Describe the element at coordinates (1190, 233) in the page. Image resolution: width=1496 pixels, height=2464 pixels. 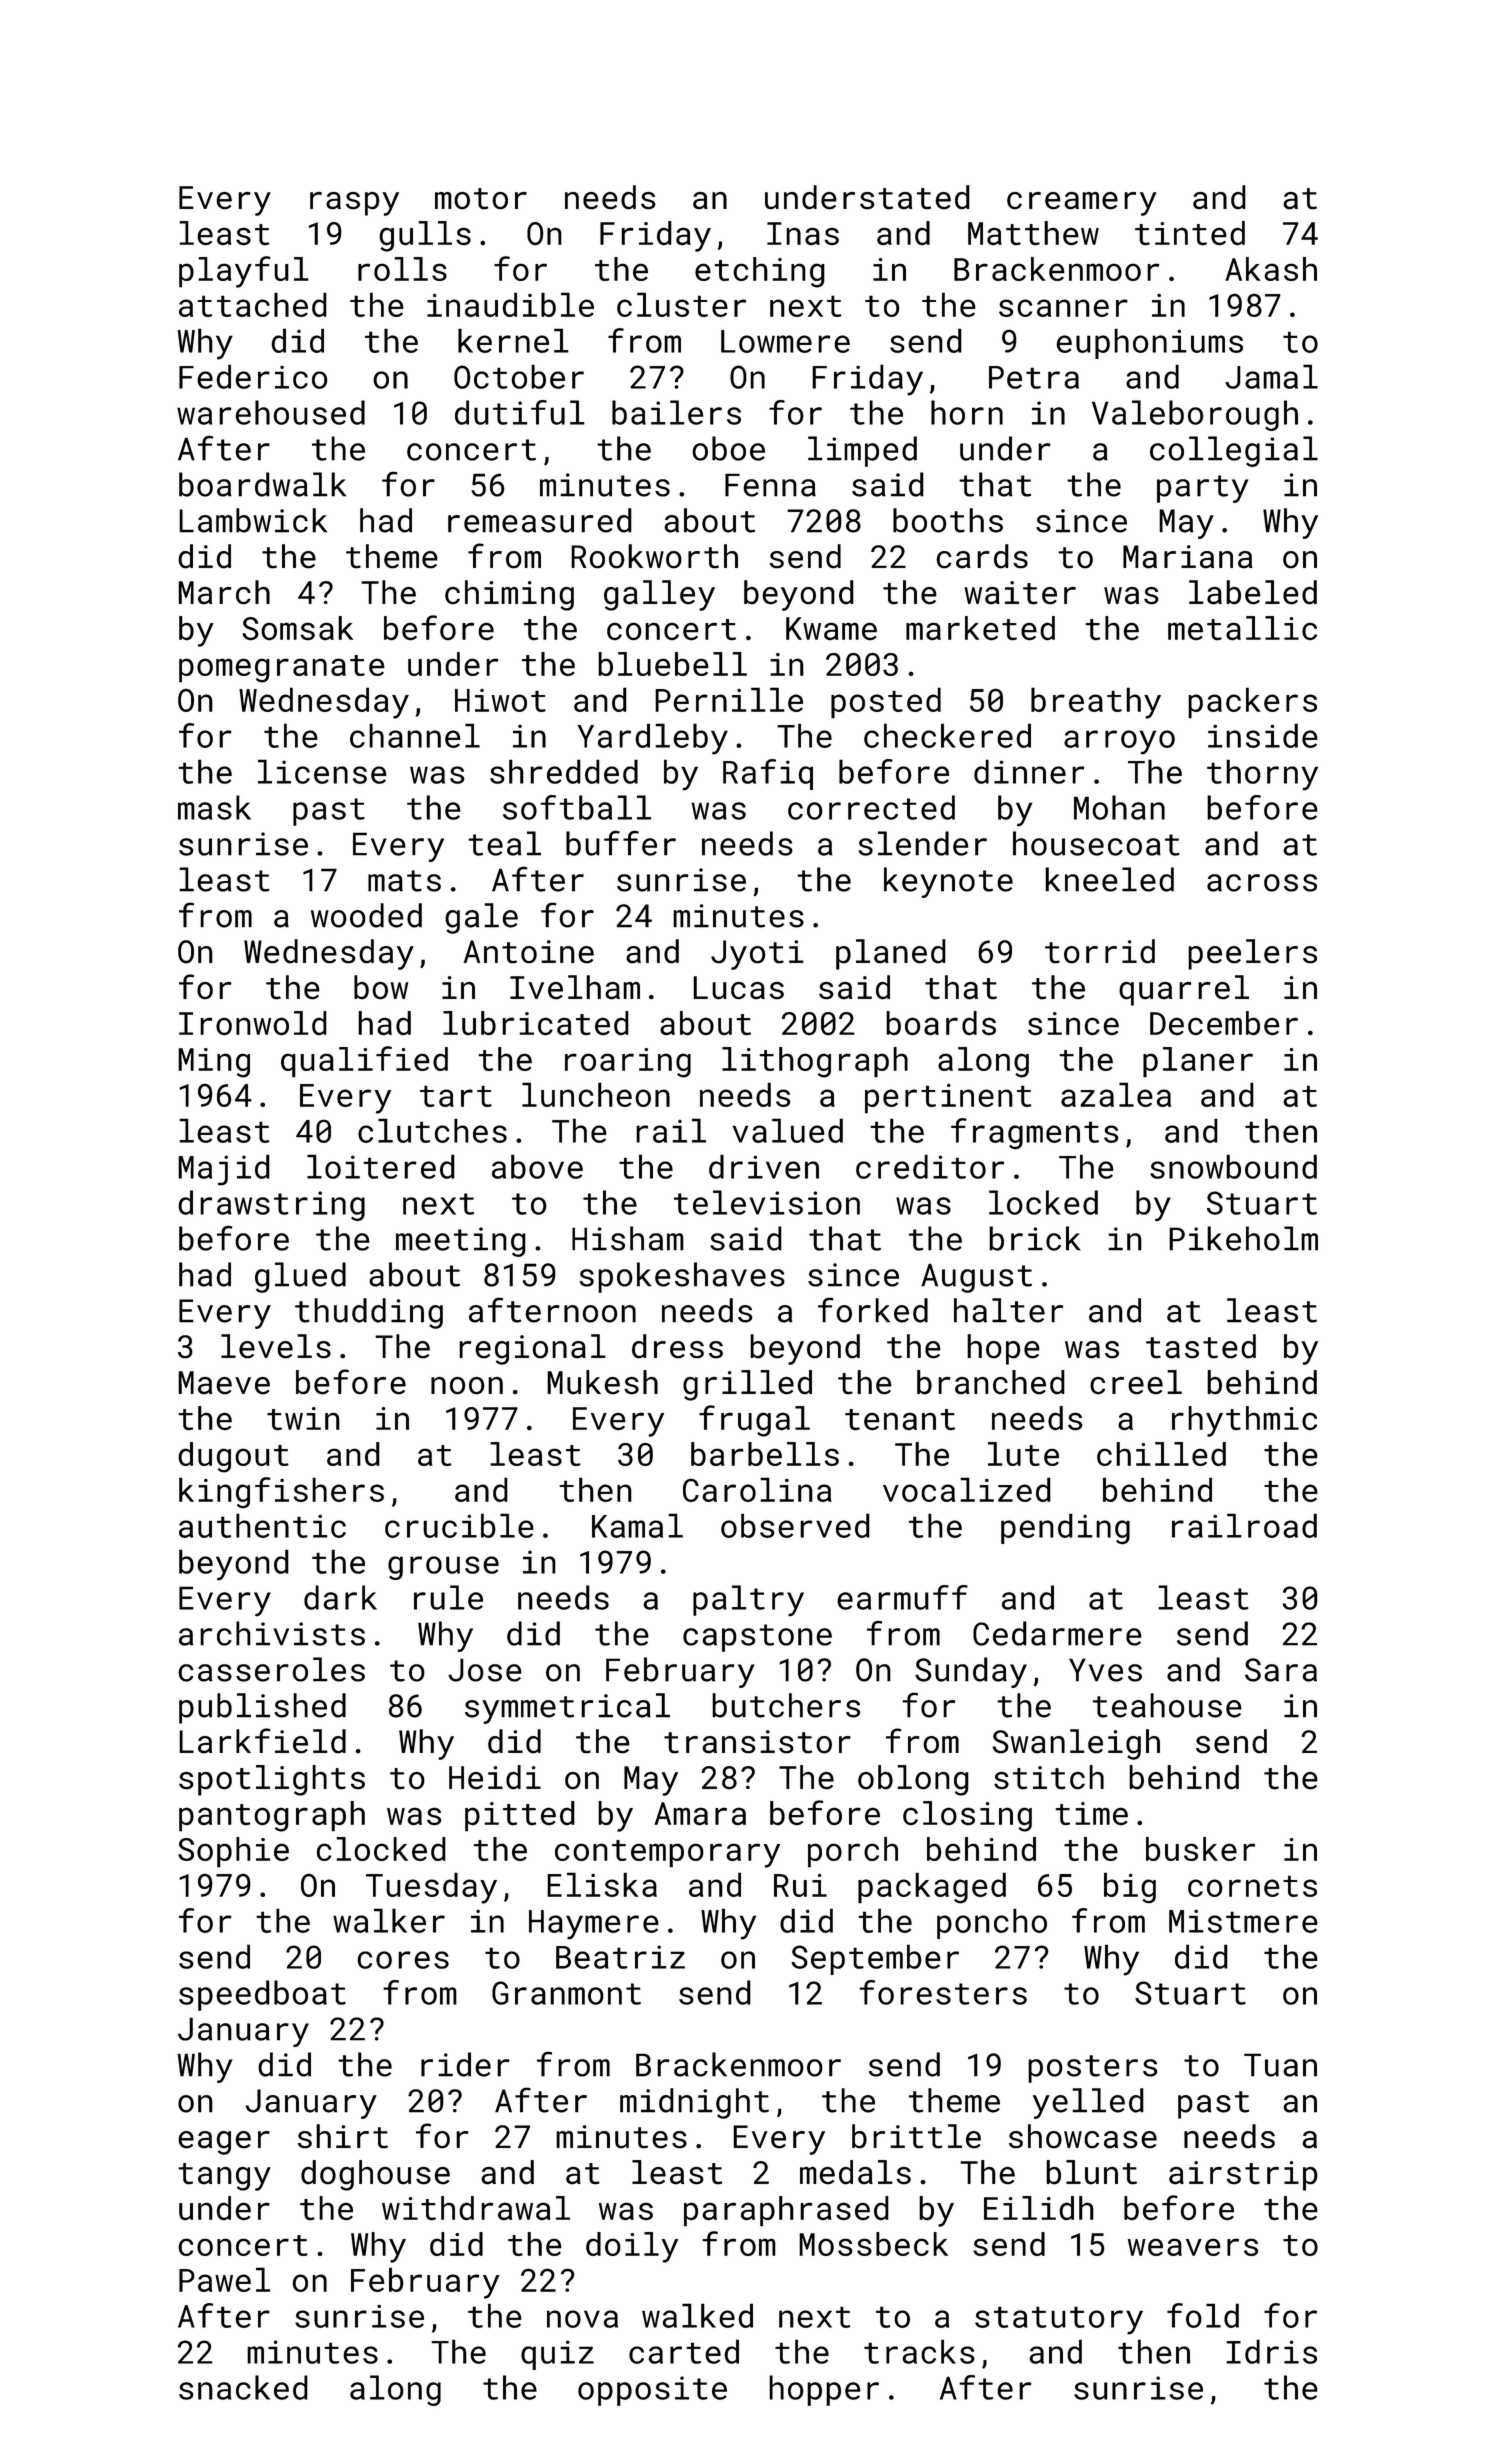
I see `tinted` at that location.
